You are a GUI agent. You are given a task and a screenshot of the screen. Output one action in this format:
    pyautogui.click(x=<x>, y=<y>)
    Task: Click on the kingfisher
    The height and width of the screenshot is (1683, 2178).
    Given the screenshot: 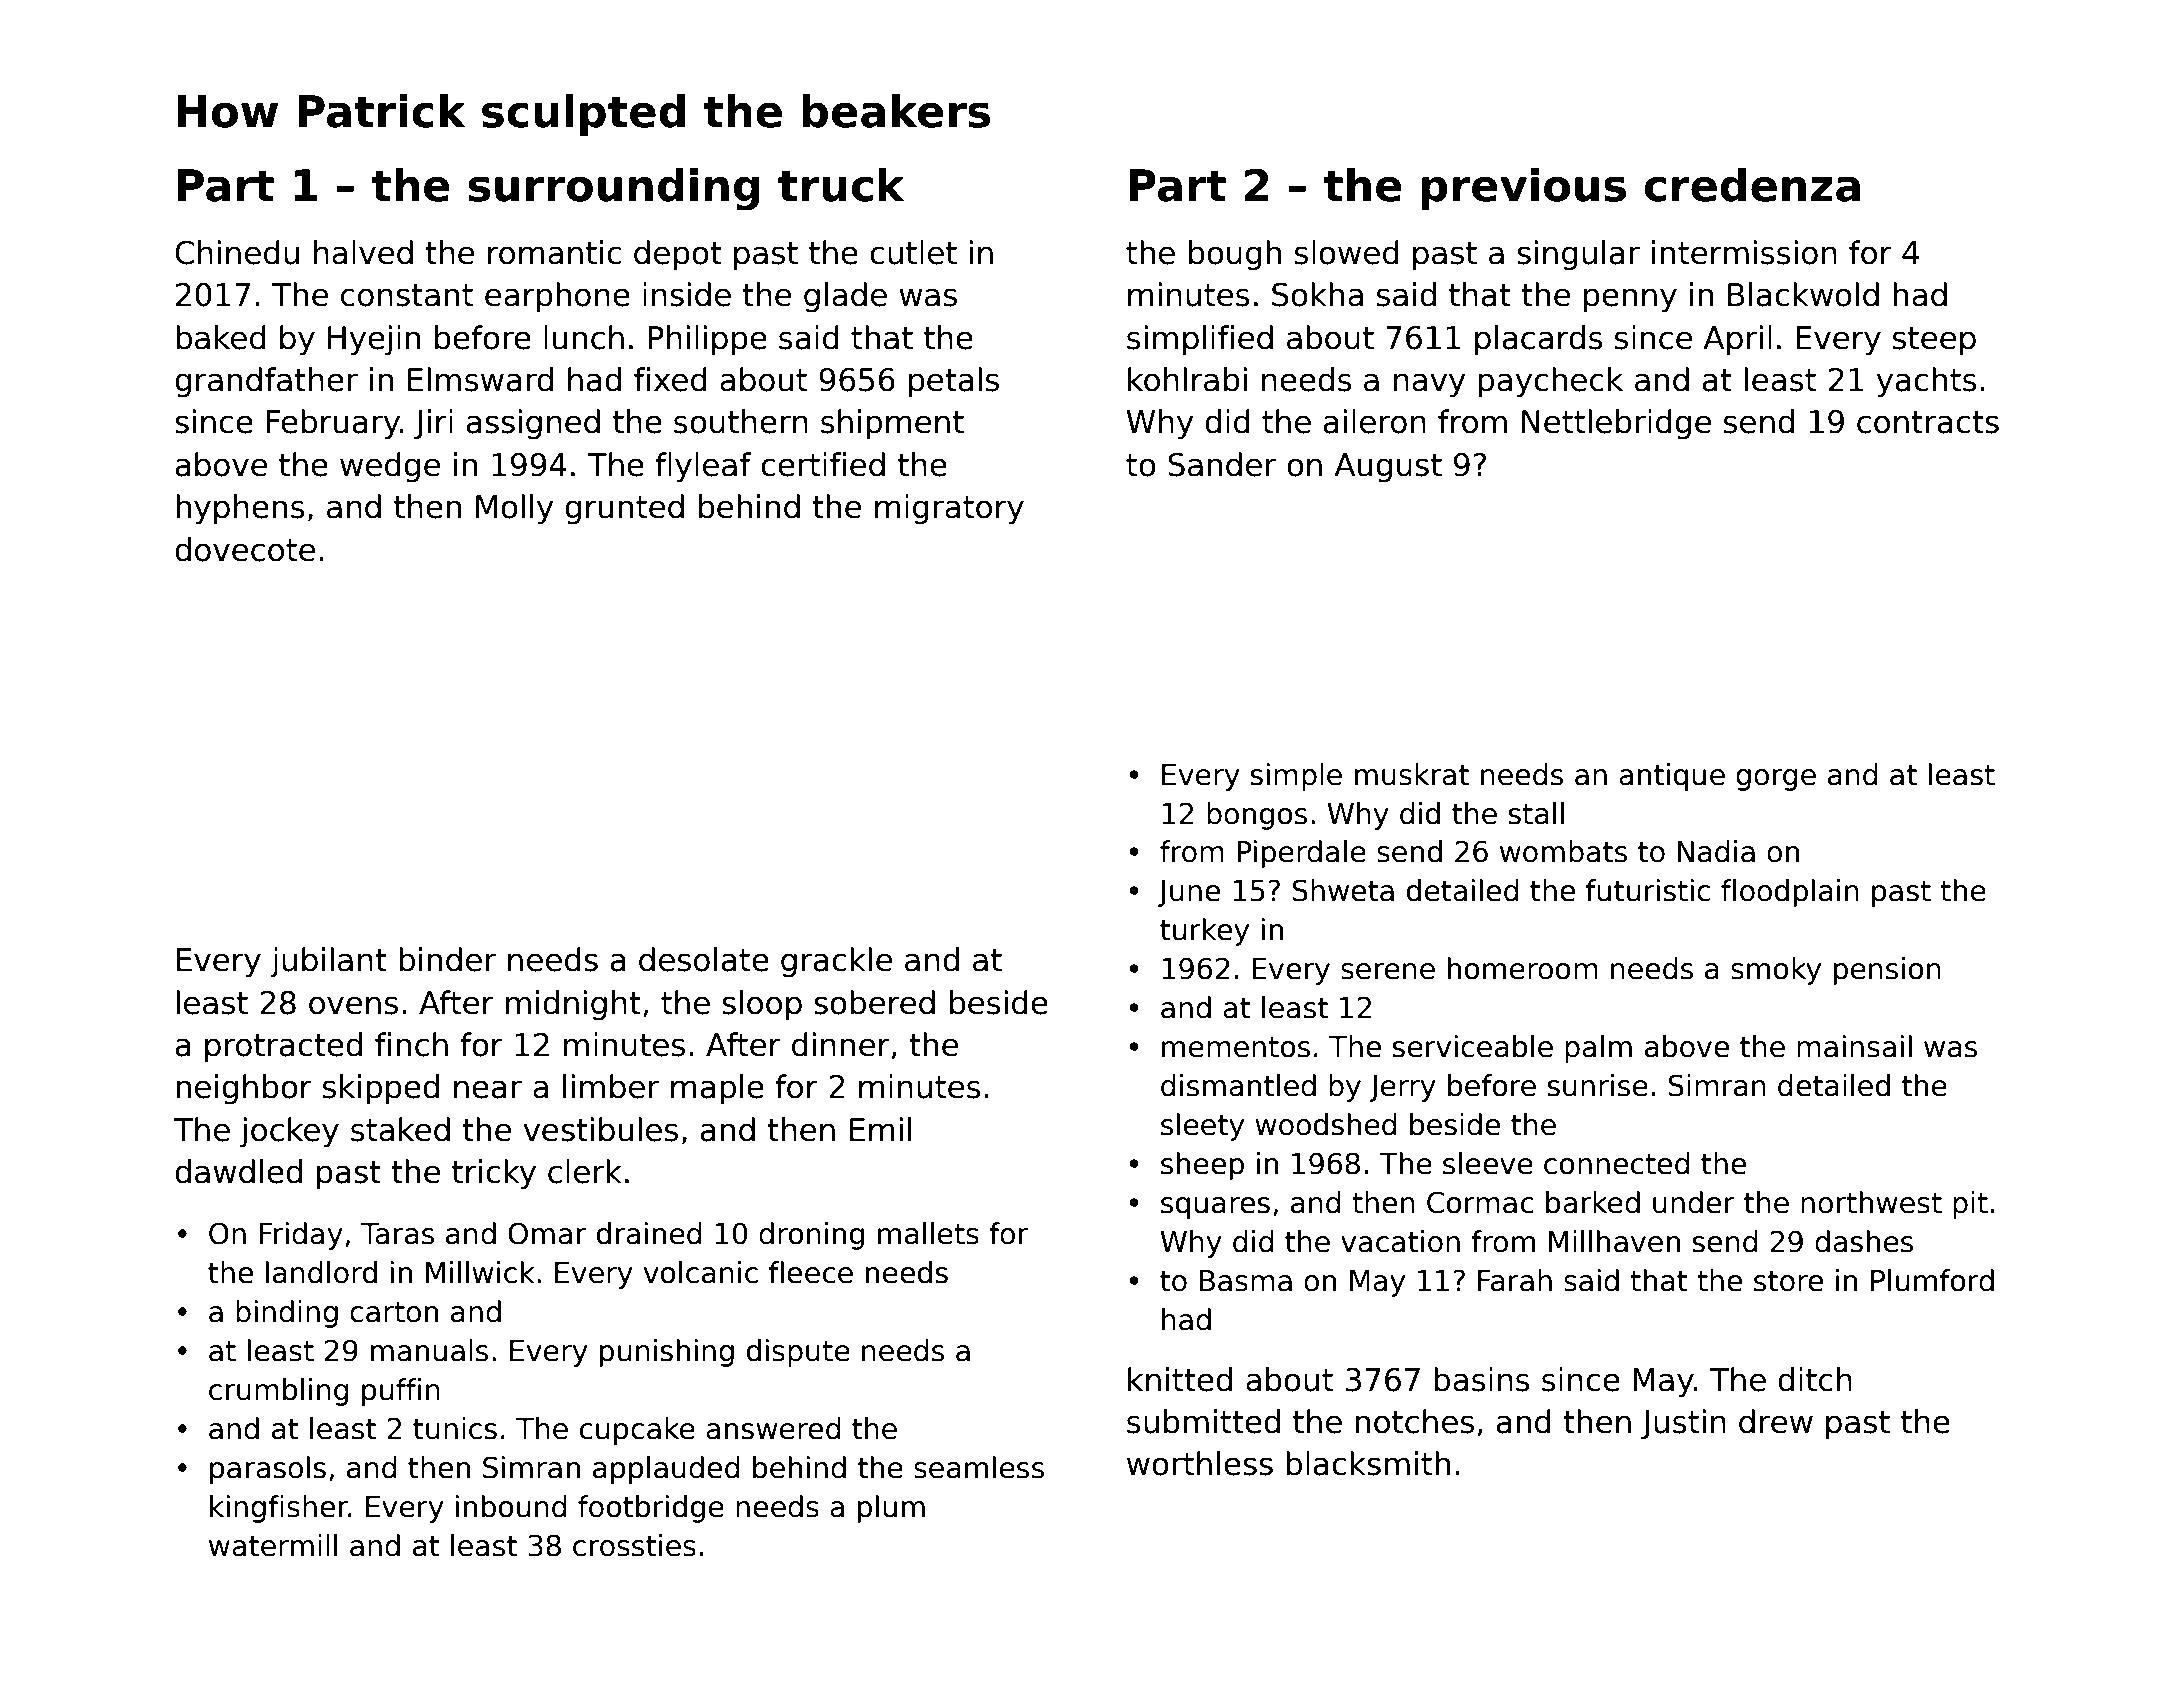 What is the action you would take?
    pyautogui.click(x=279, y=1509)
